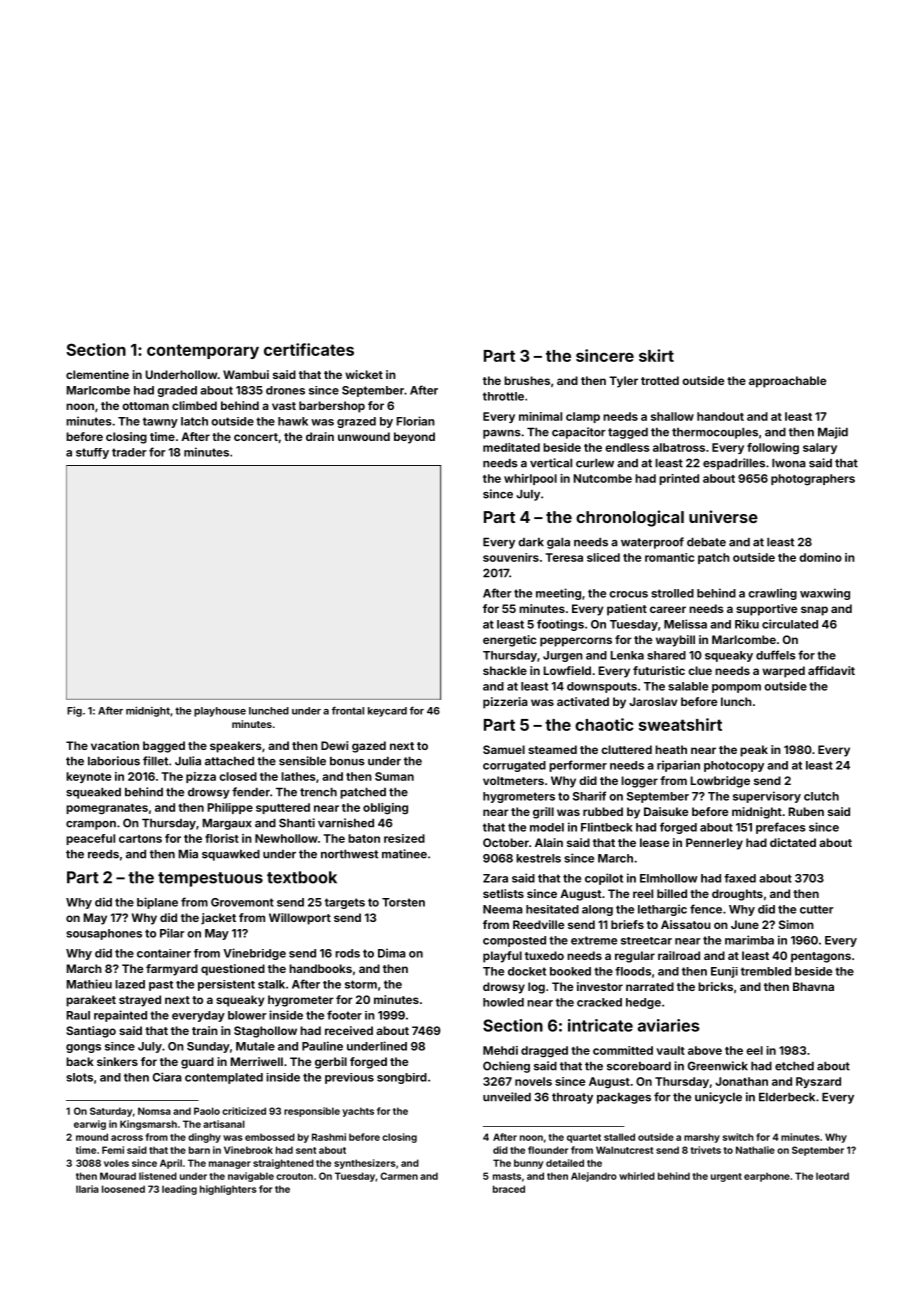 This screenshot has width=924, height=1308. What do you see at coordinates (660, 380) in the screenshot?
I see `trotted` at bounding box center [660, 380].
